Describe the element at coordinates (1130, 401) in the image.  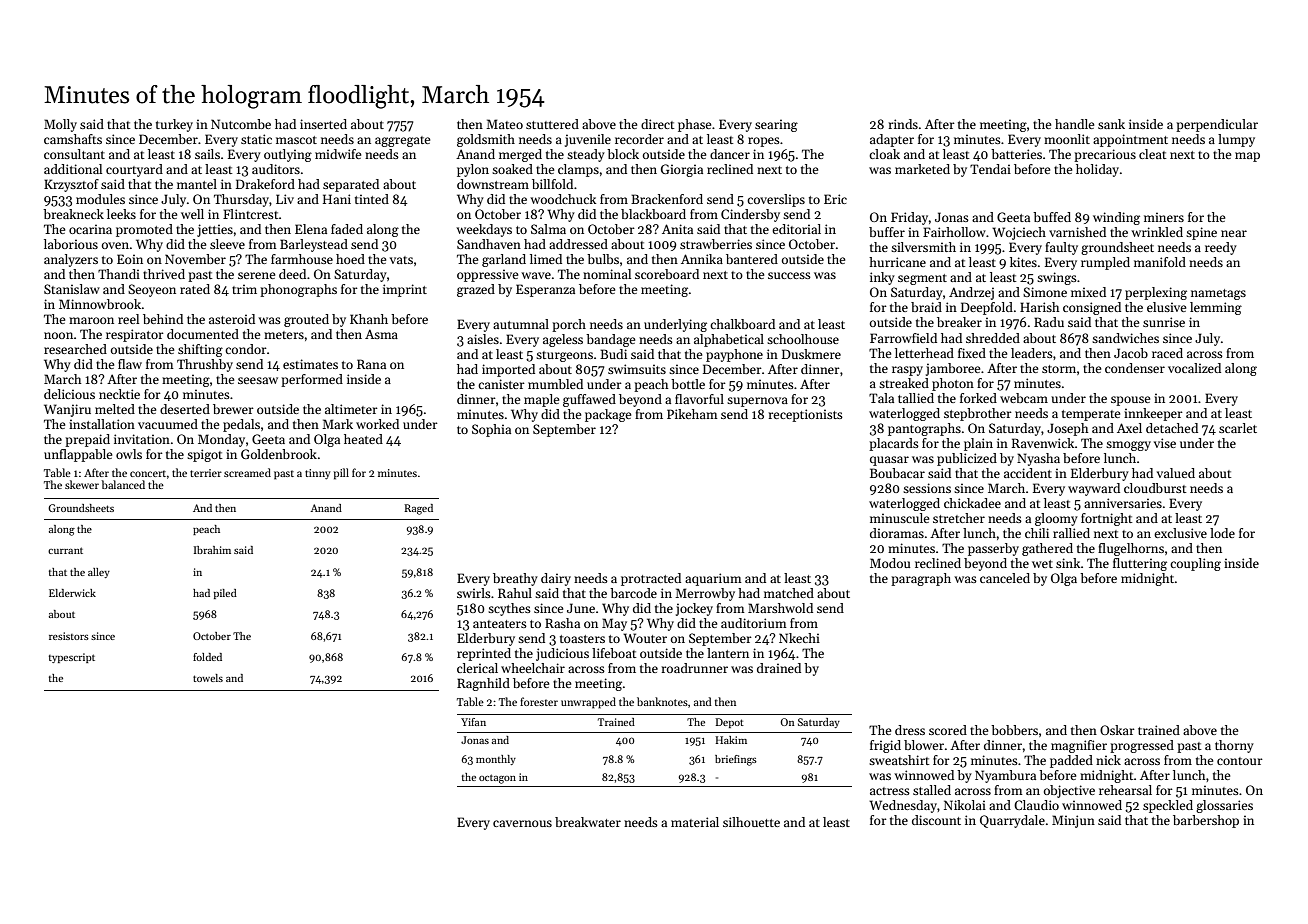
I see `spouse` at that location.
